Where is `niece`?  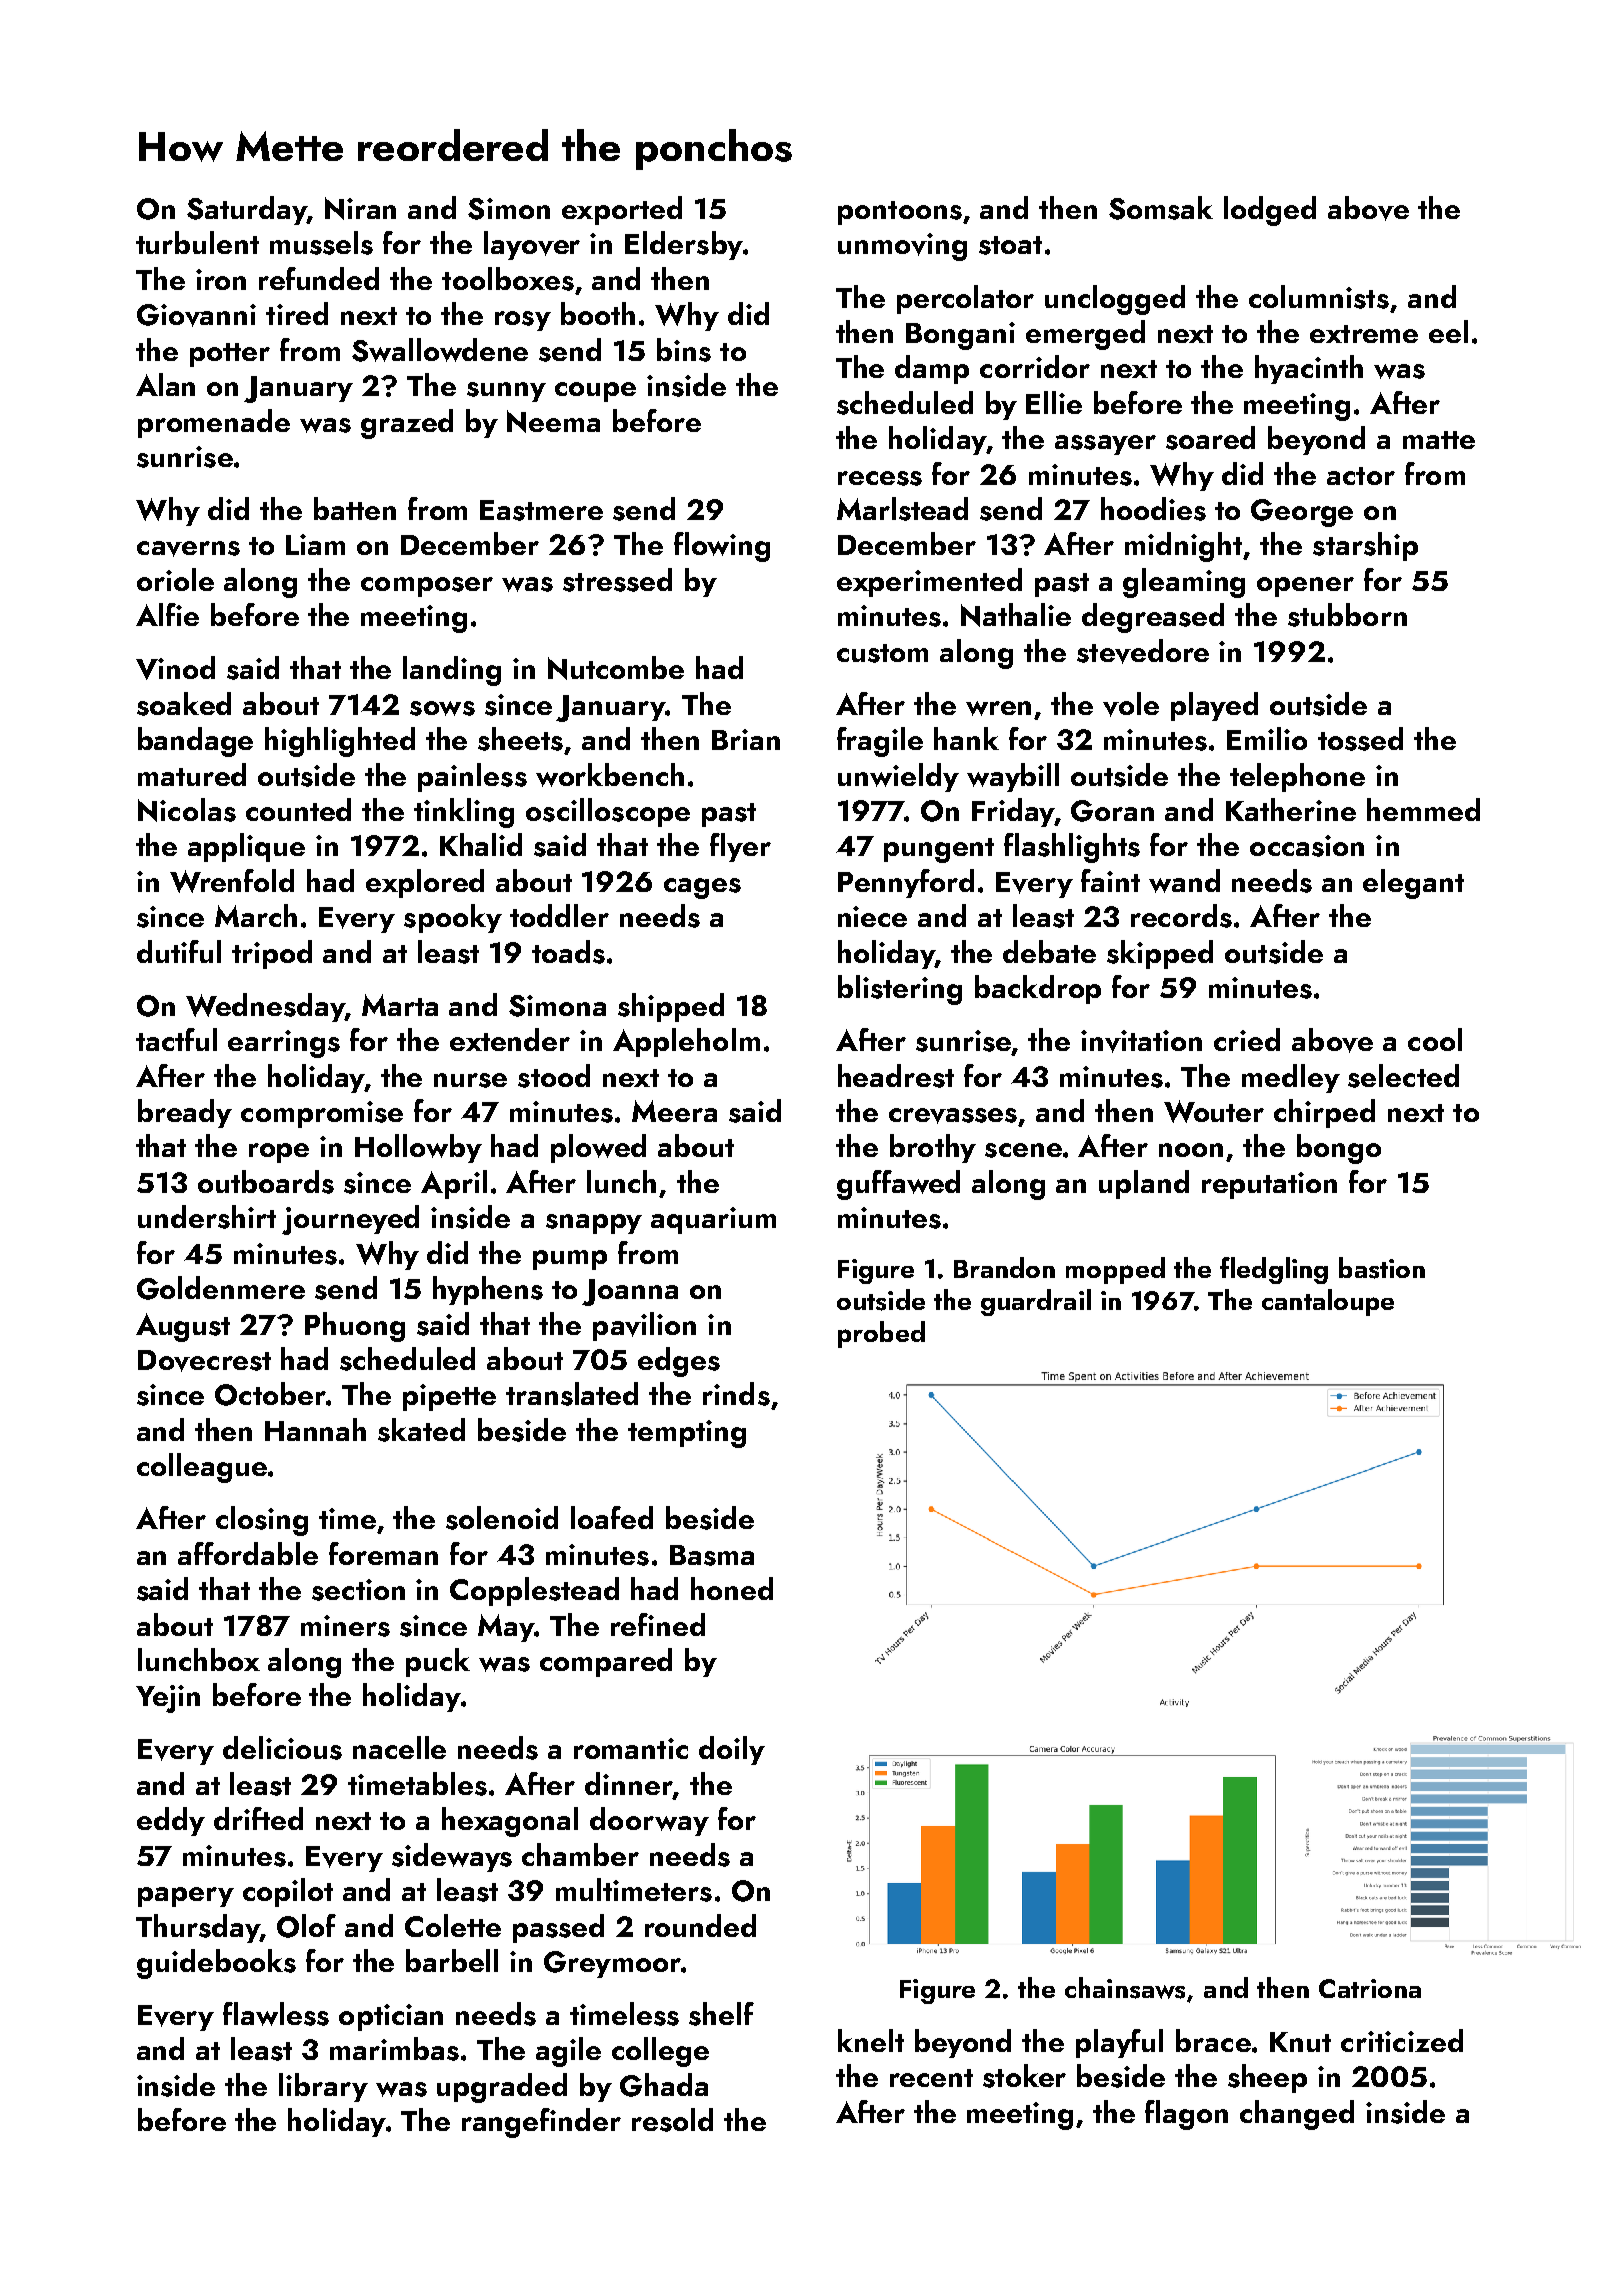 niece is located at coordinates (872, 916).
